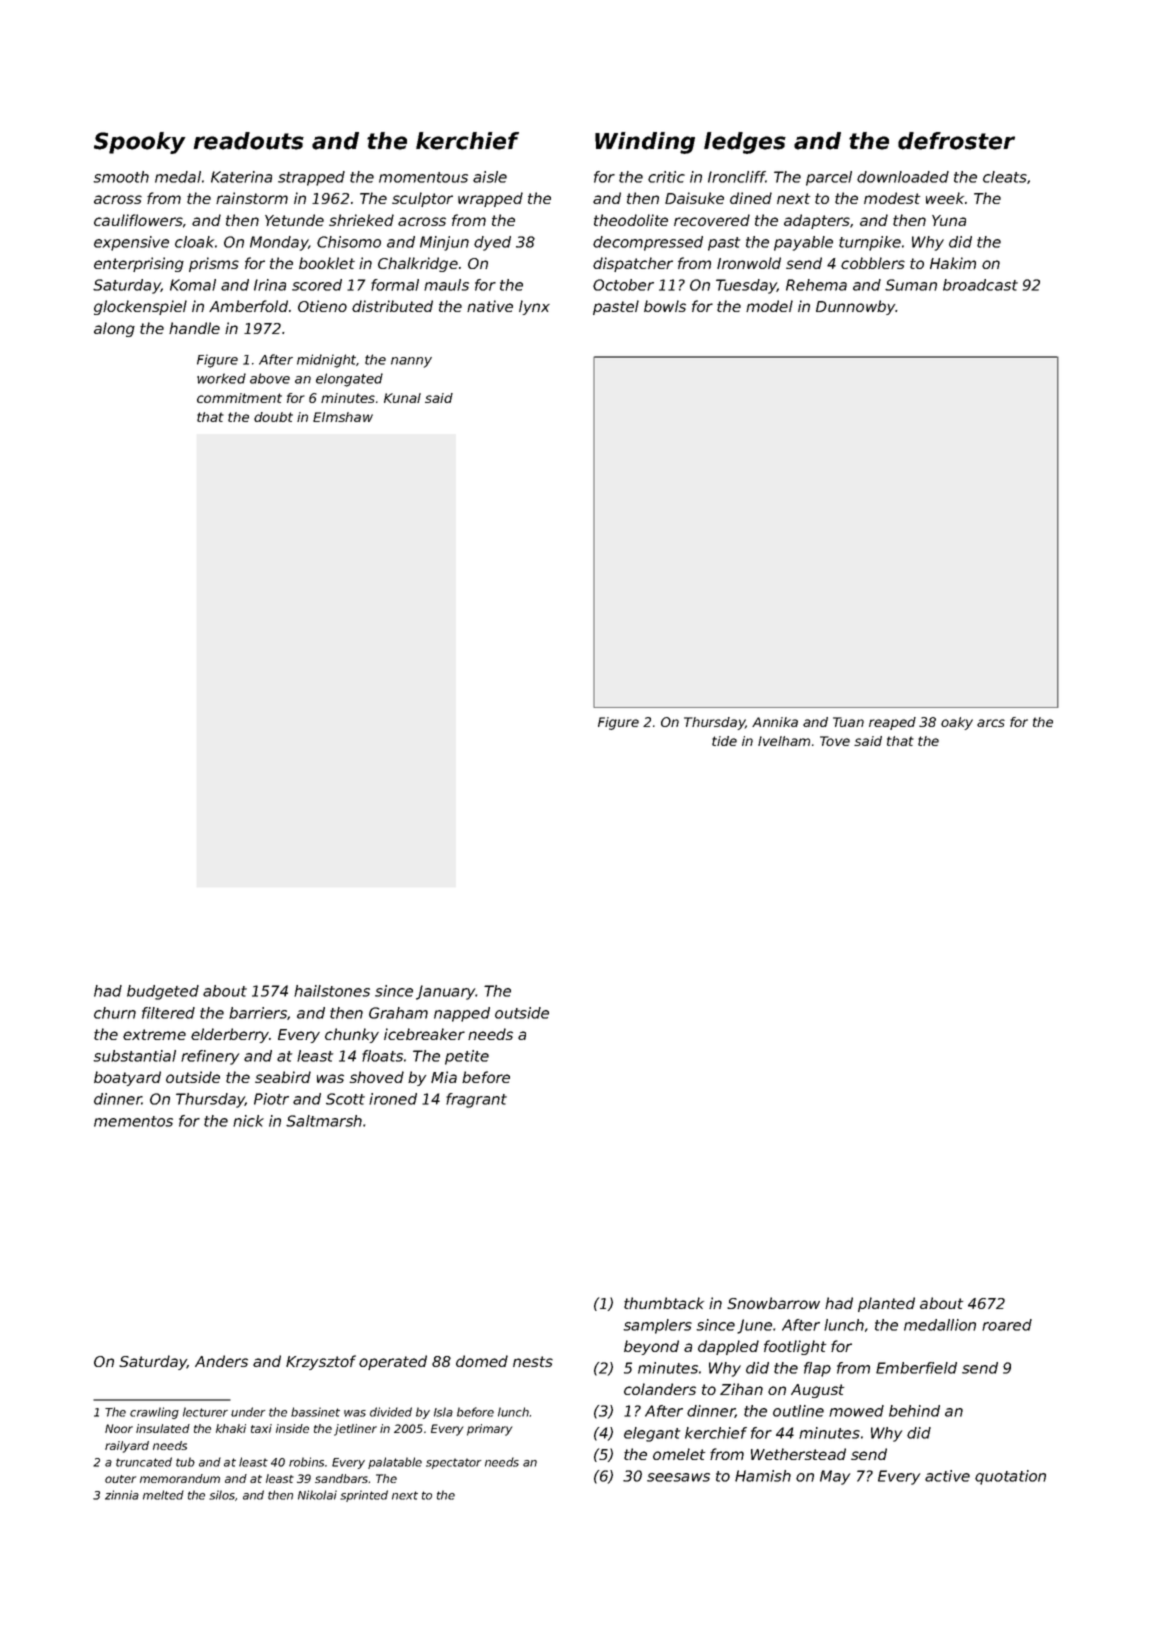 This screenshot has width=1152, height=1629. What do you see at coordinates (724, 741) in the screenshot?
I see `tide` at bounding box center [724, 741].
